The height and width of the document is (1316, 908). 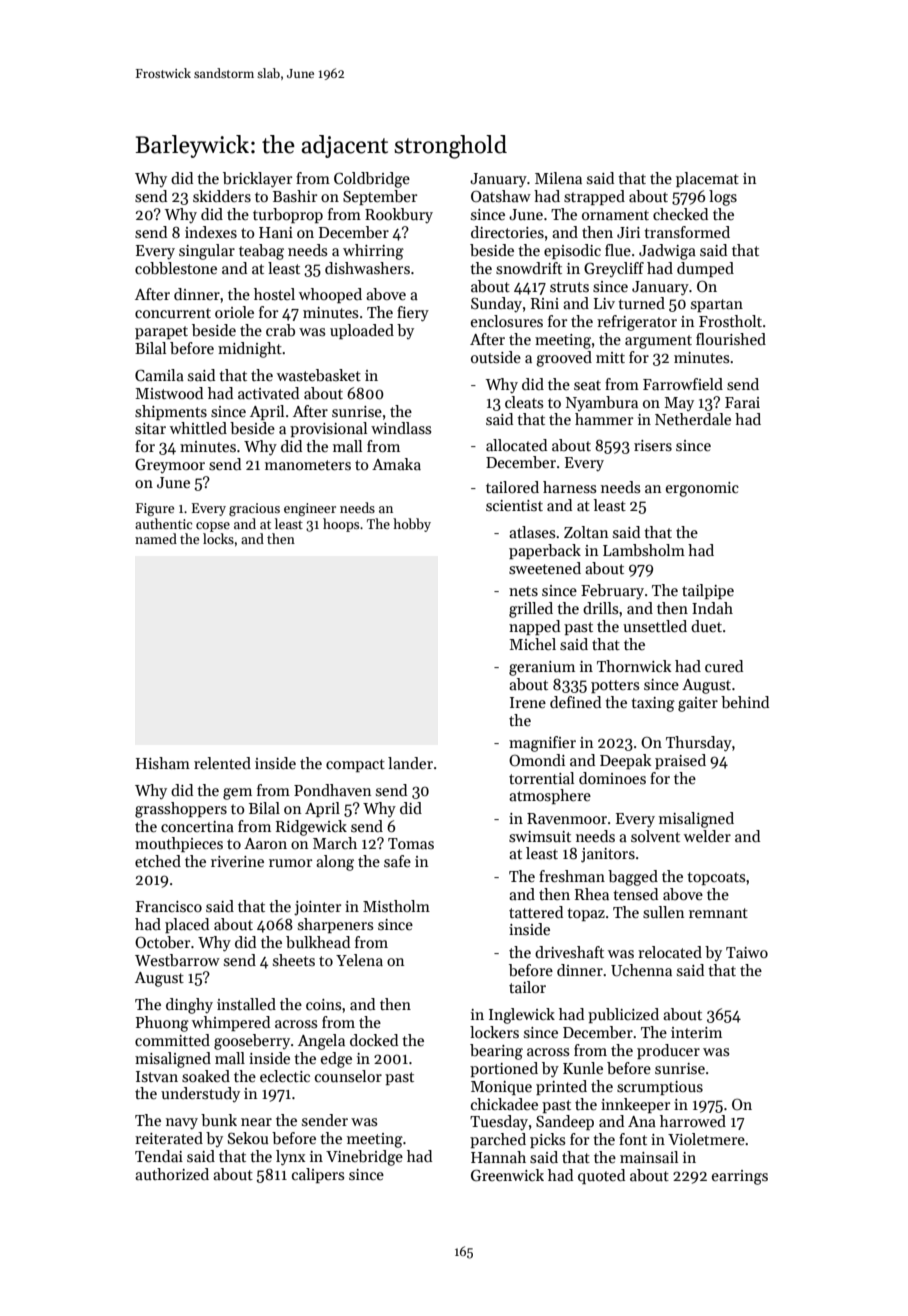 What do you see at coordinates (693, 1121) in the document?
I see `harrowed` at bounding box center [693, 1121].
